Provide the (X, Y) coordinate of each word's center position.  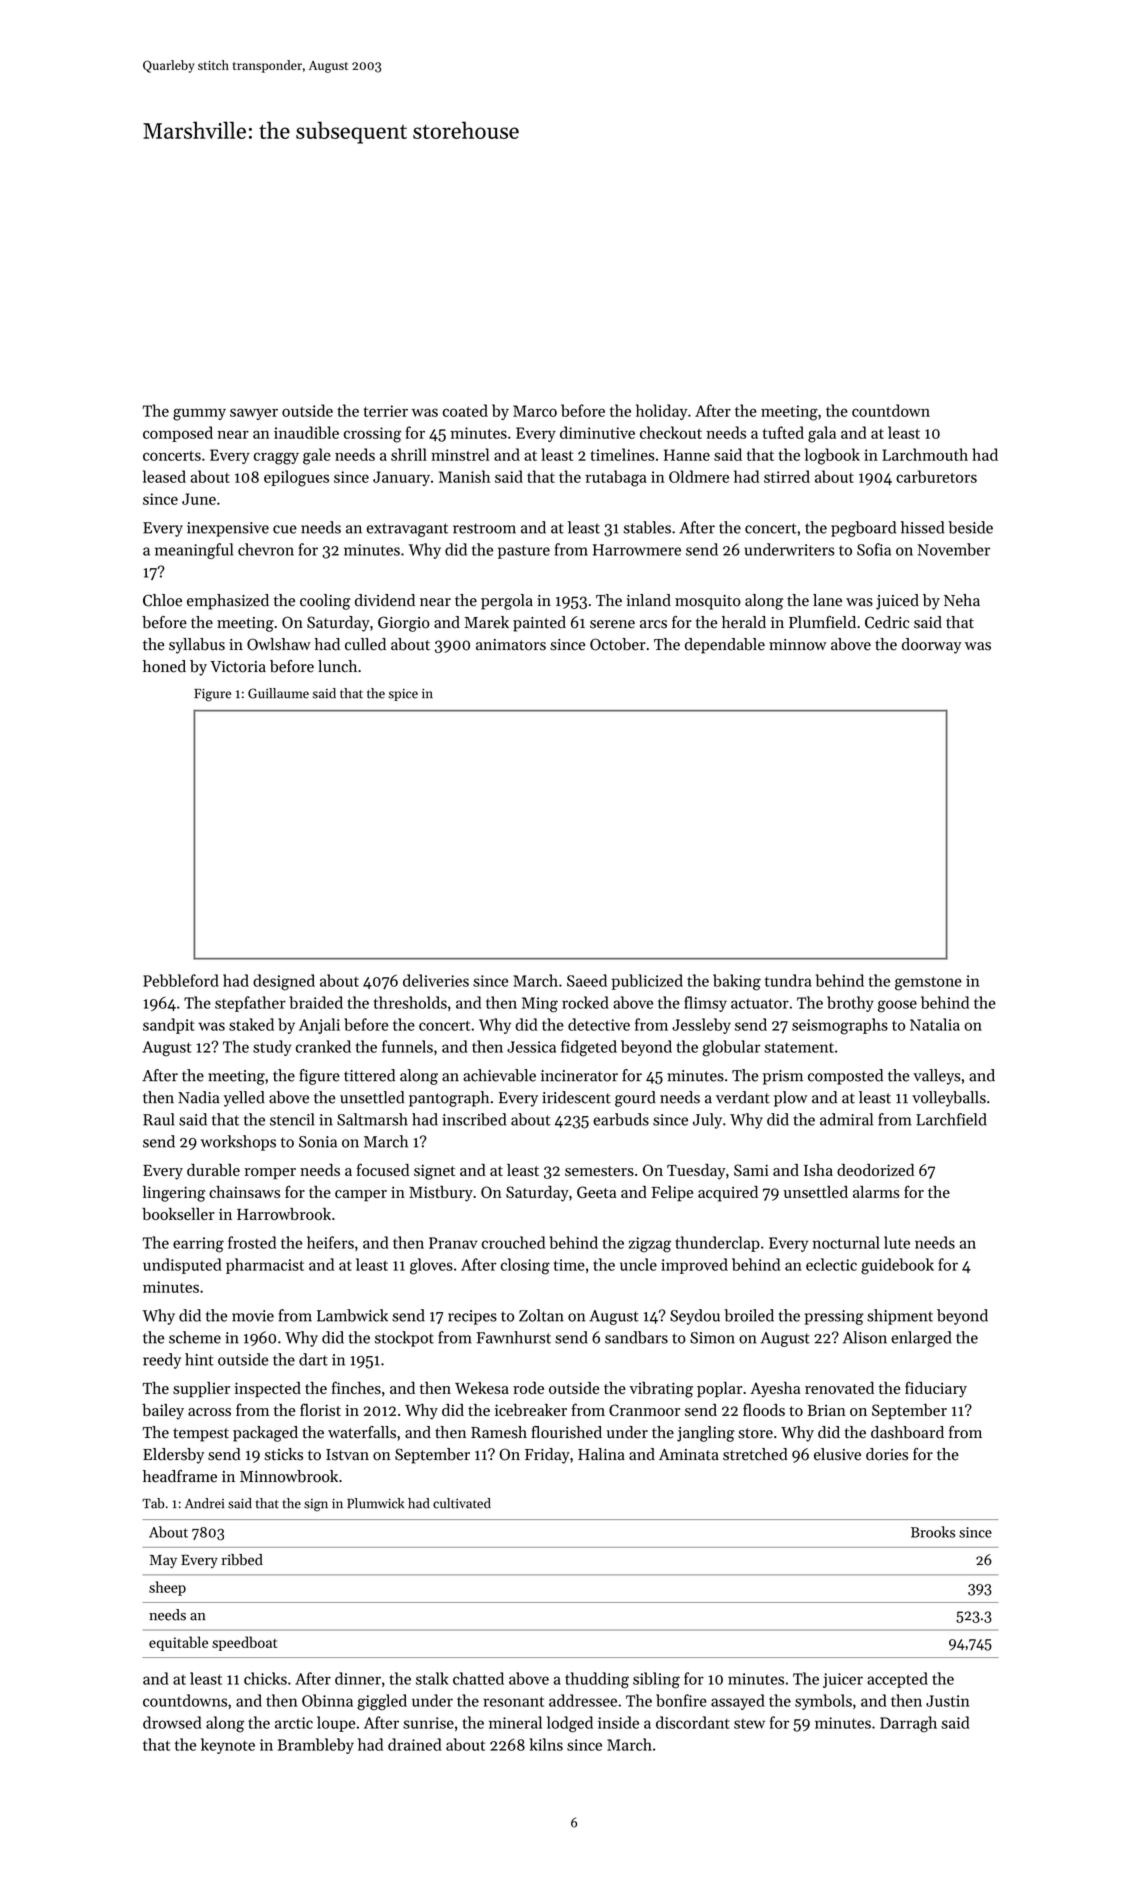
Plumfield (822, 622)
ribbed (242, 1560)
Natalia (935, 1024)
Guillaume (278, 693)
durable (213, 1170)
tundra (788, 980)
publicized (647, 982)
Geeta (596, 1192)
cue (285, 529)
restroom (484, 528)
